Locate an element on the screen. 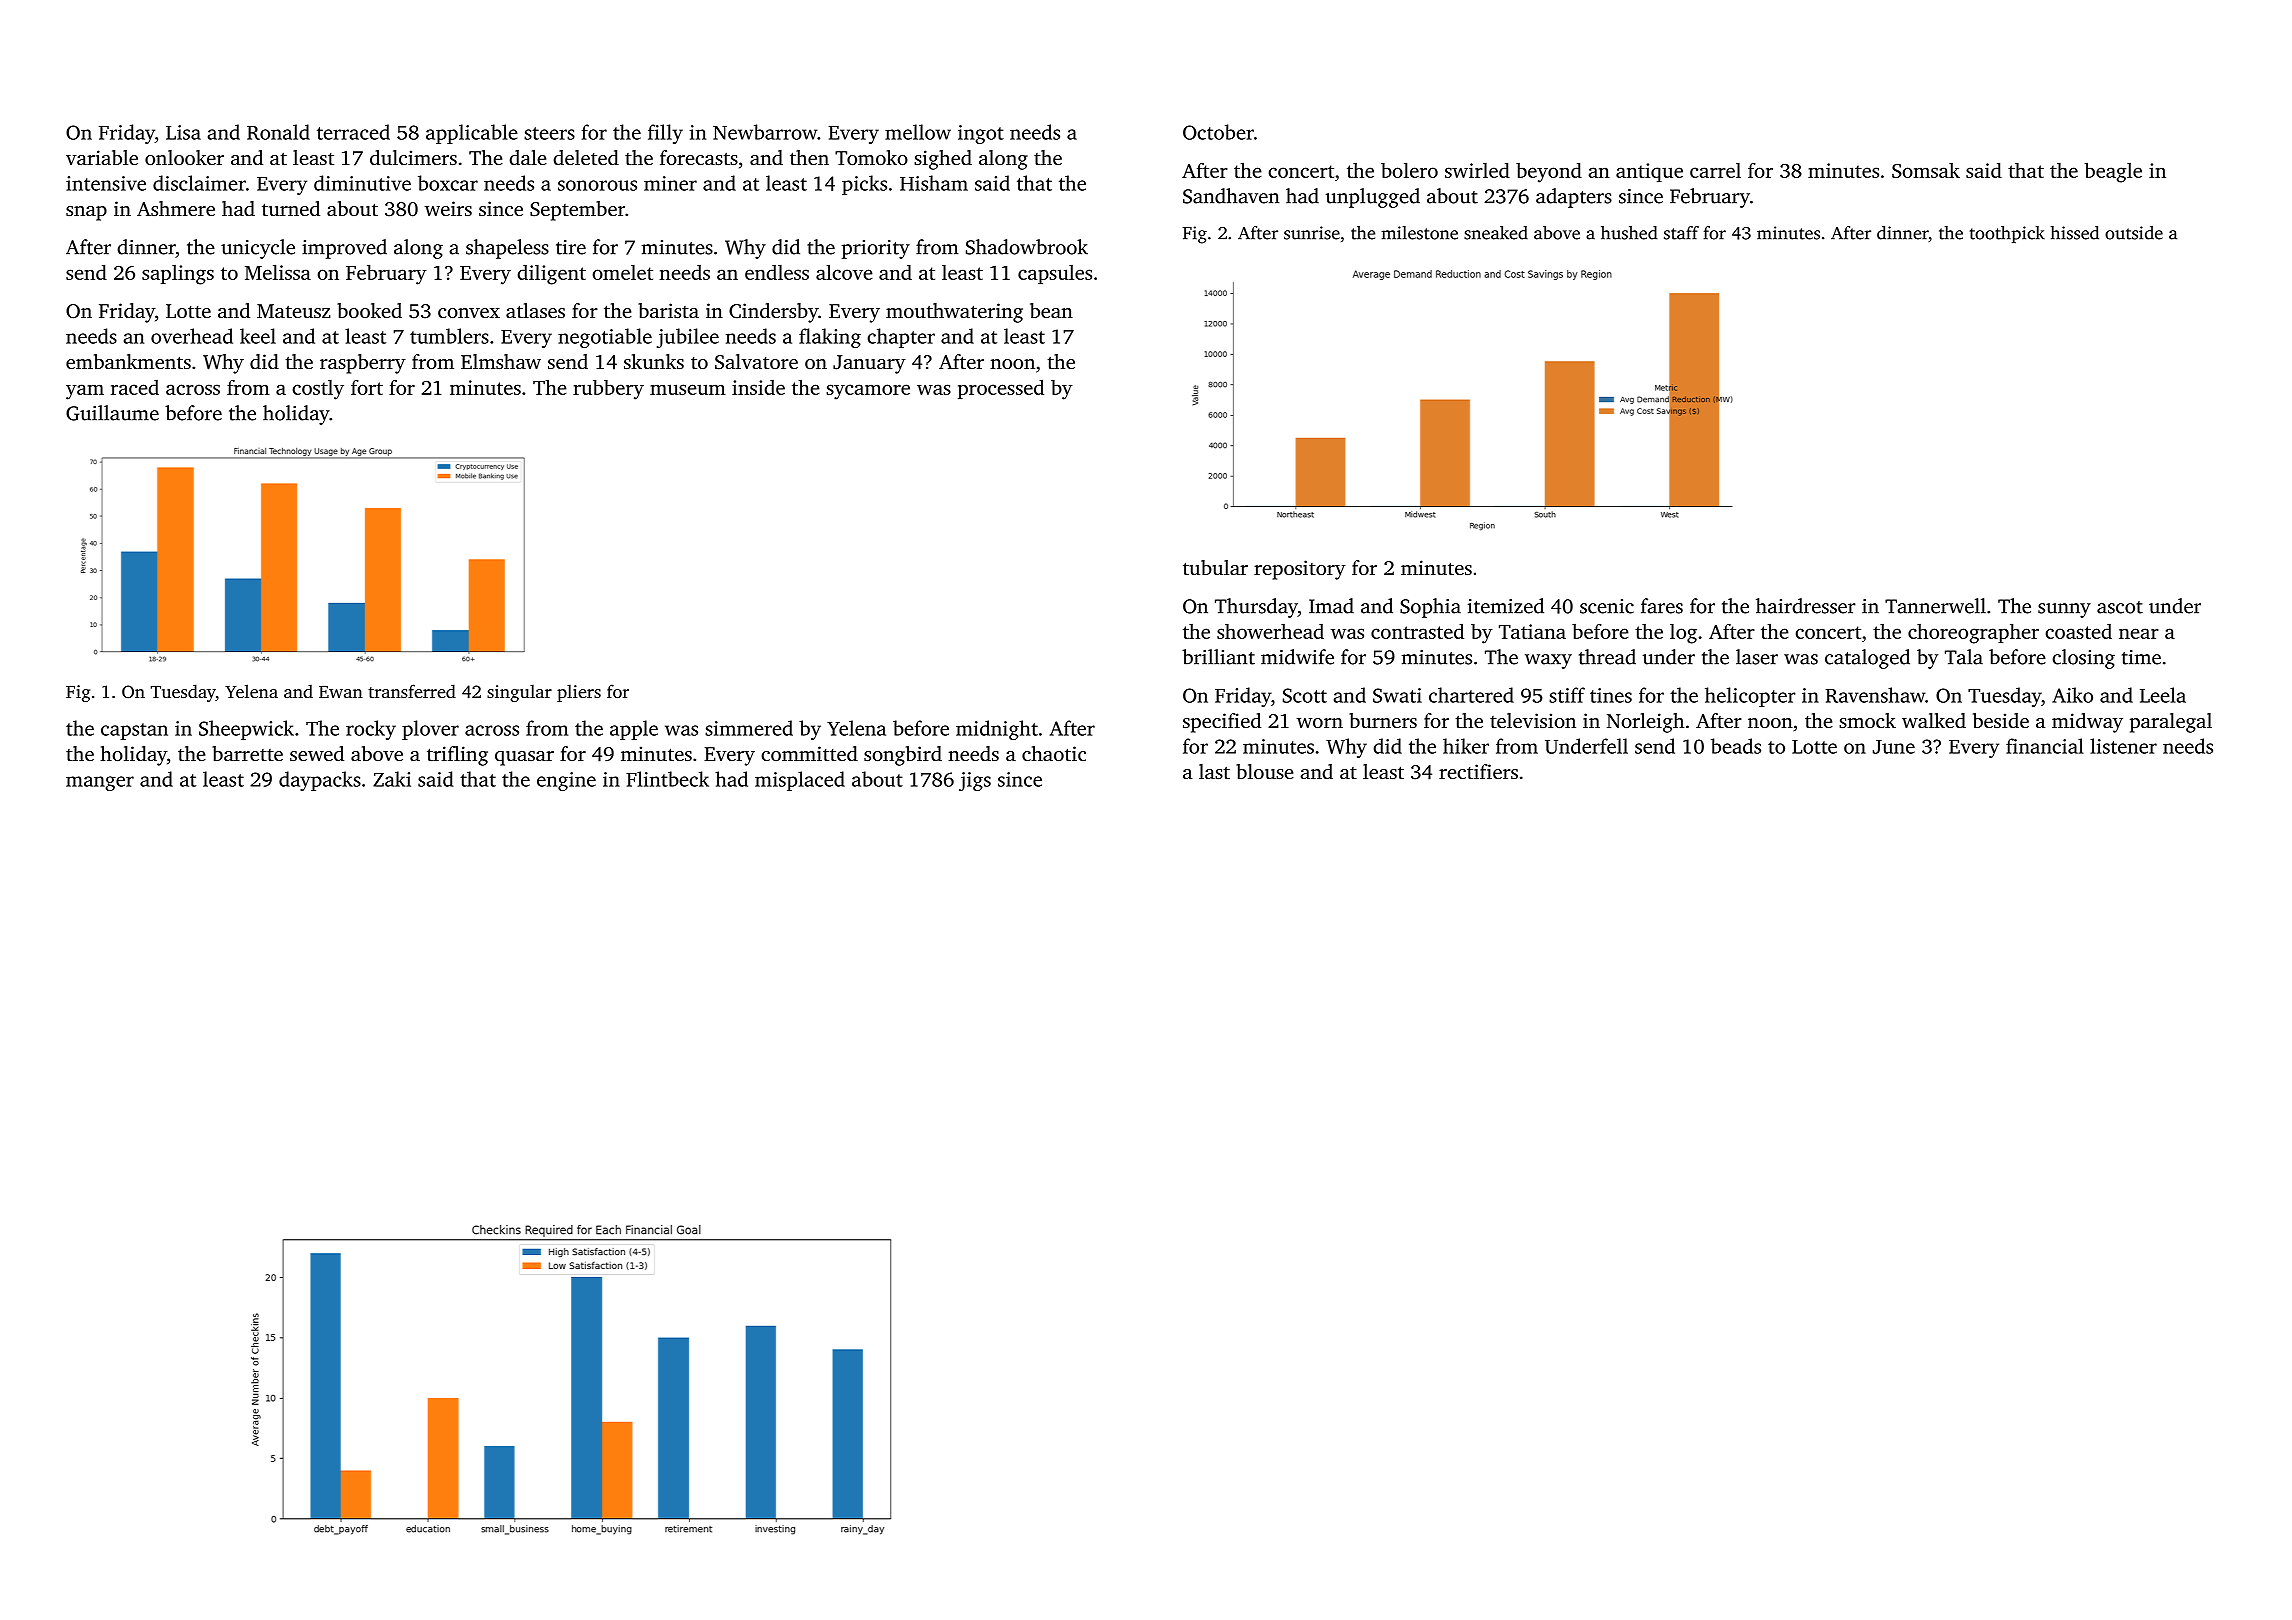  Guillaume is located at coordinates (112, 413).
